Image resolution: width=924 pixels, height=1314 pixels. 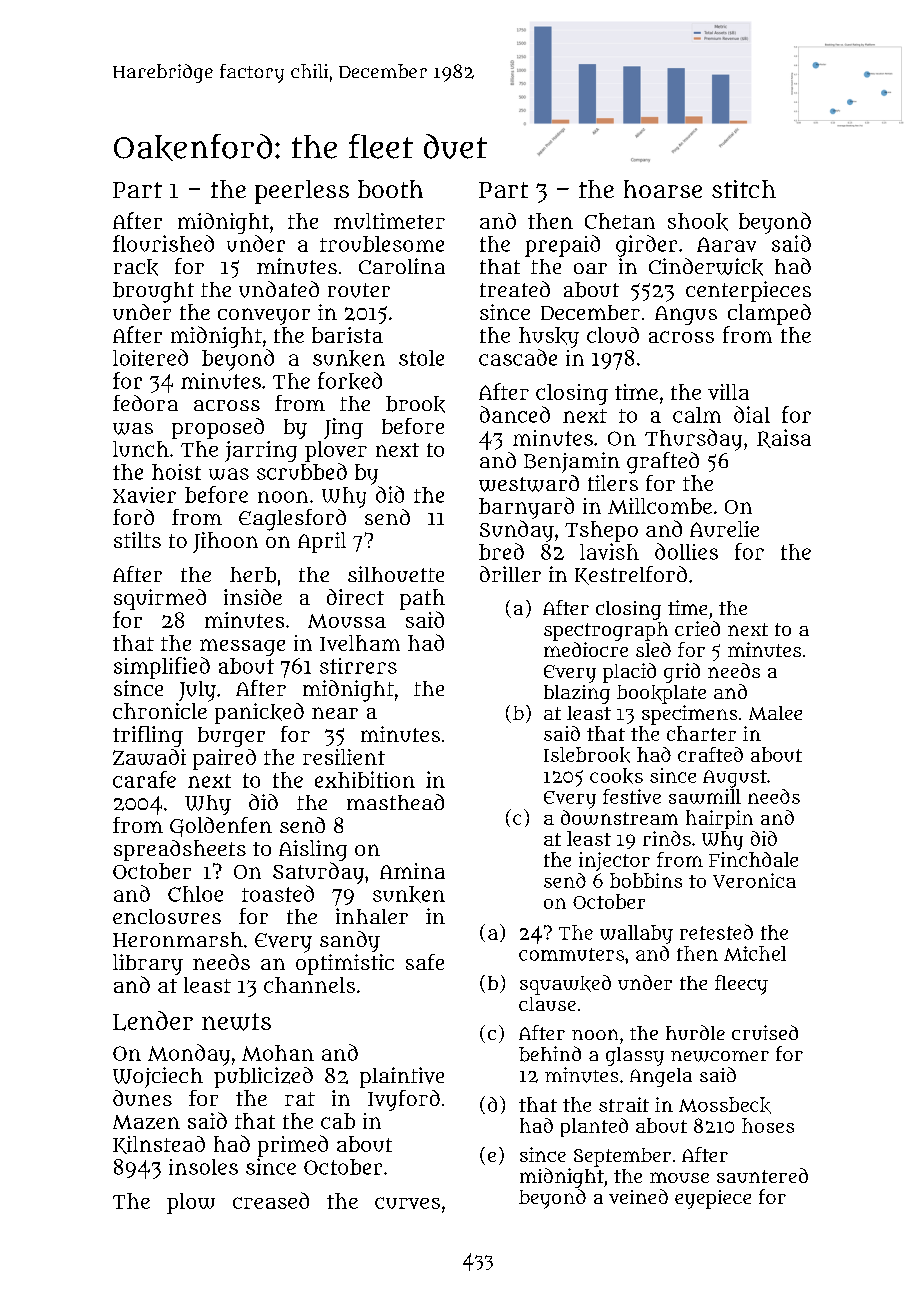 I want to click on danced, so click(x=515, y=414).
